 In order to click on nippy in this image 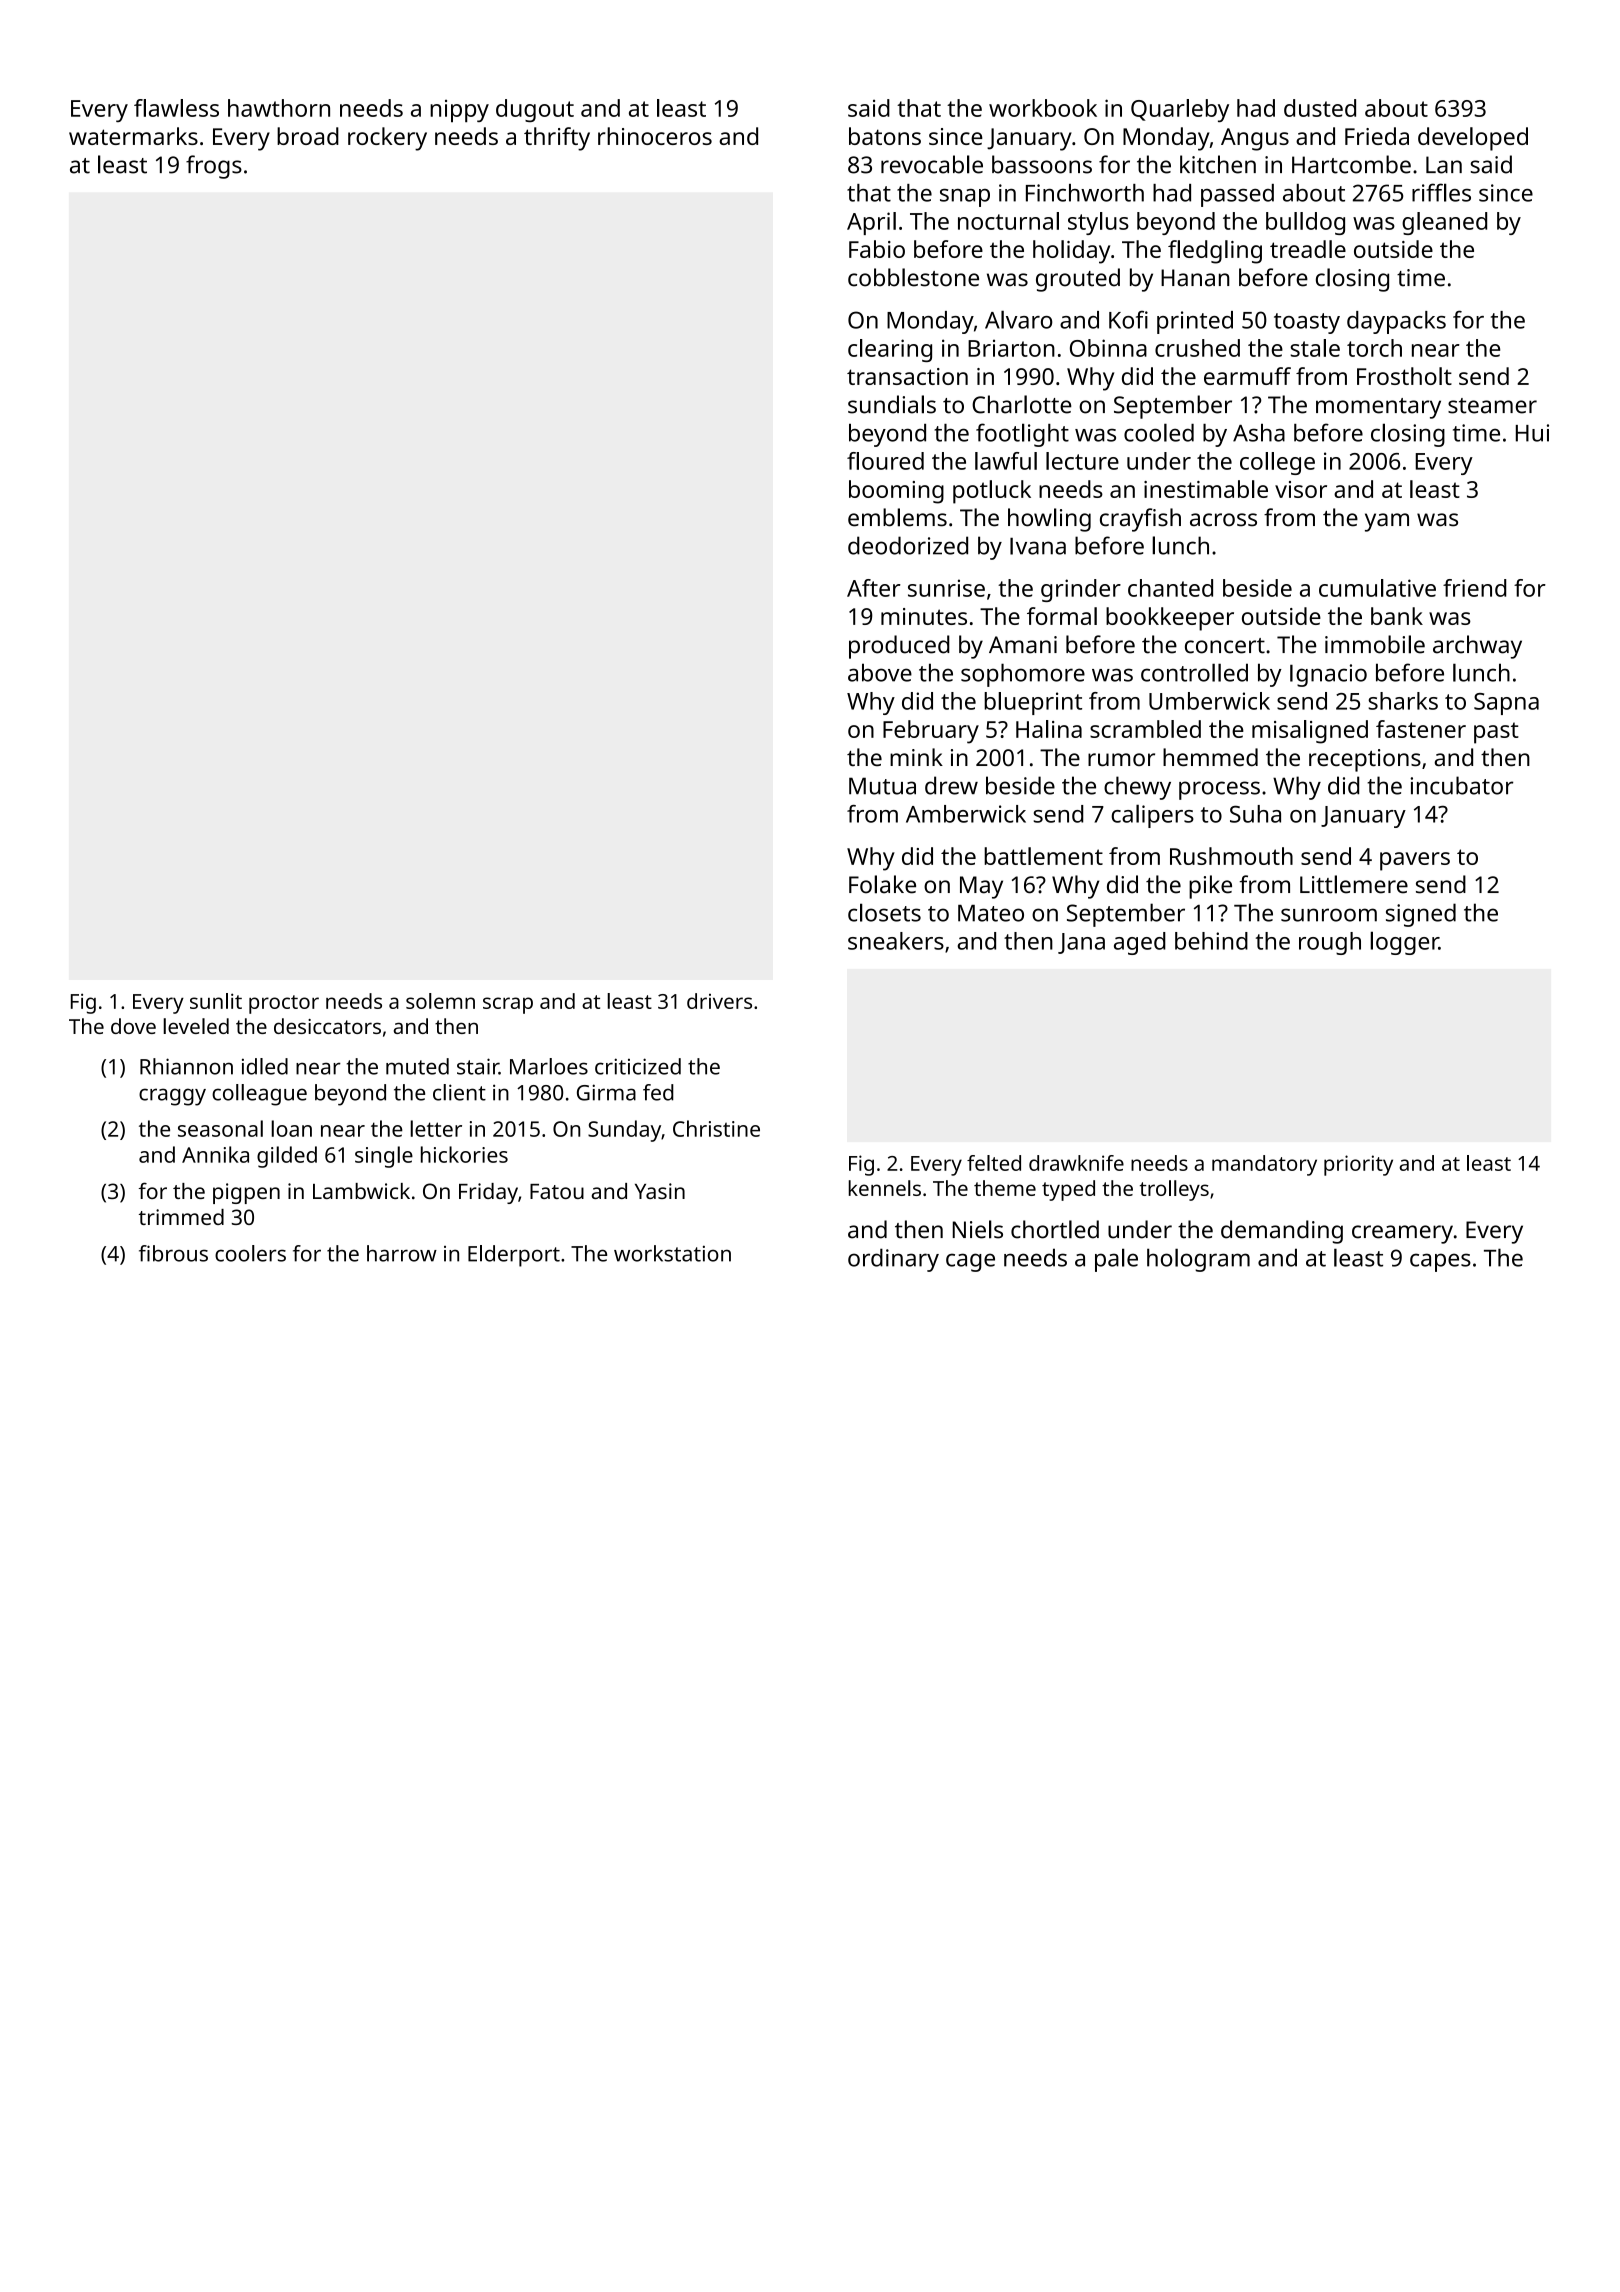, I will do `click(459, 111)`.
